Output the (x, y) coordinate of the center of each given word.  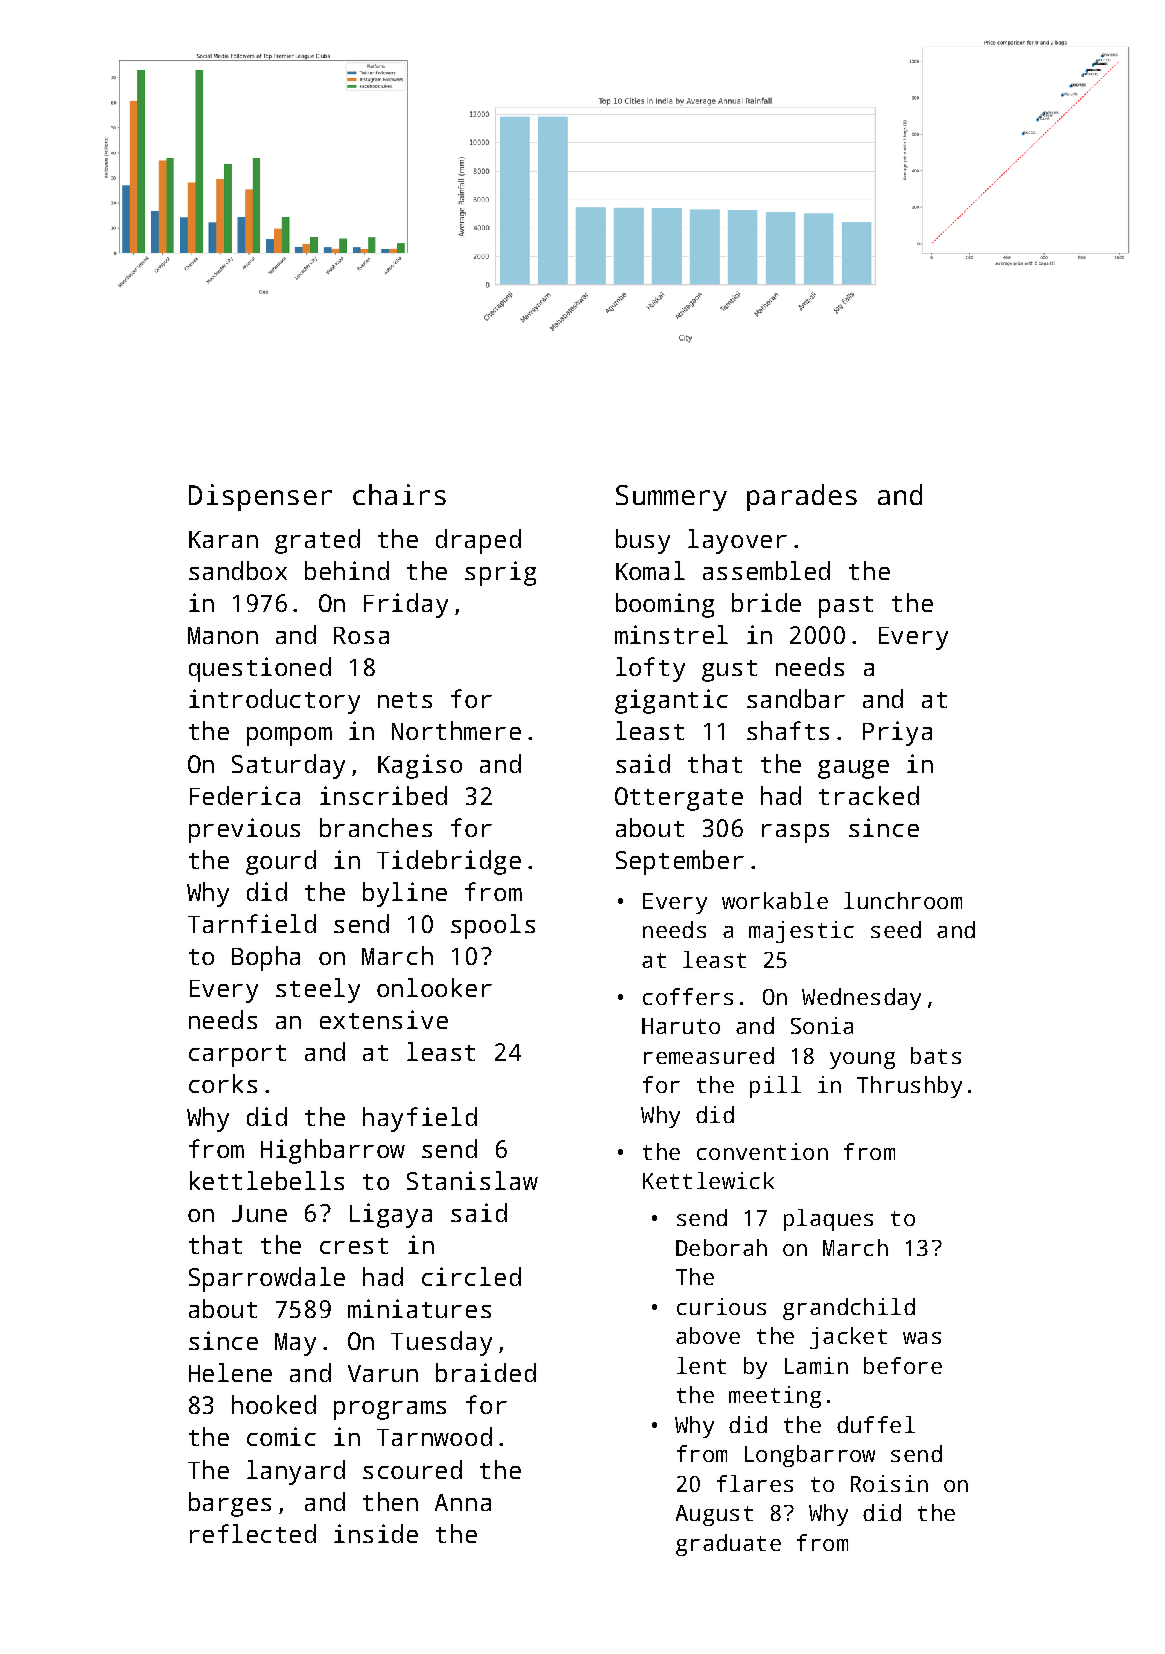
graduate (728, 1545)
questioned (260, 669)
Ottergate (679, 799)
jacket (848, 1338)
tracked (869, 795)
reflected (253, 1533)
